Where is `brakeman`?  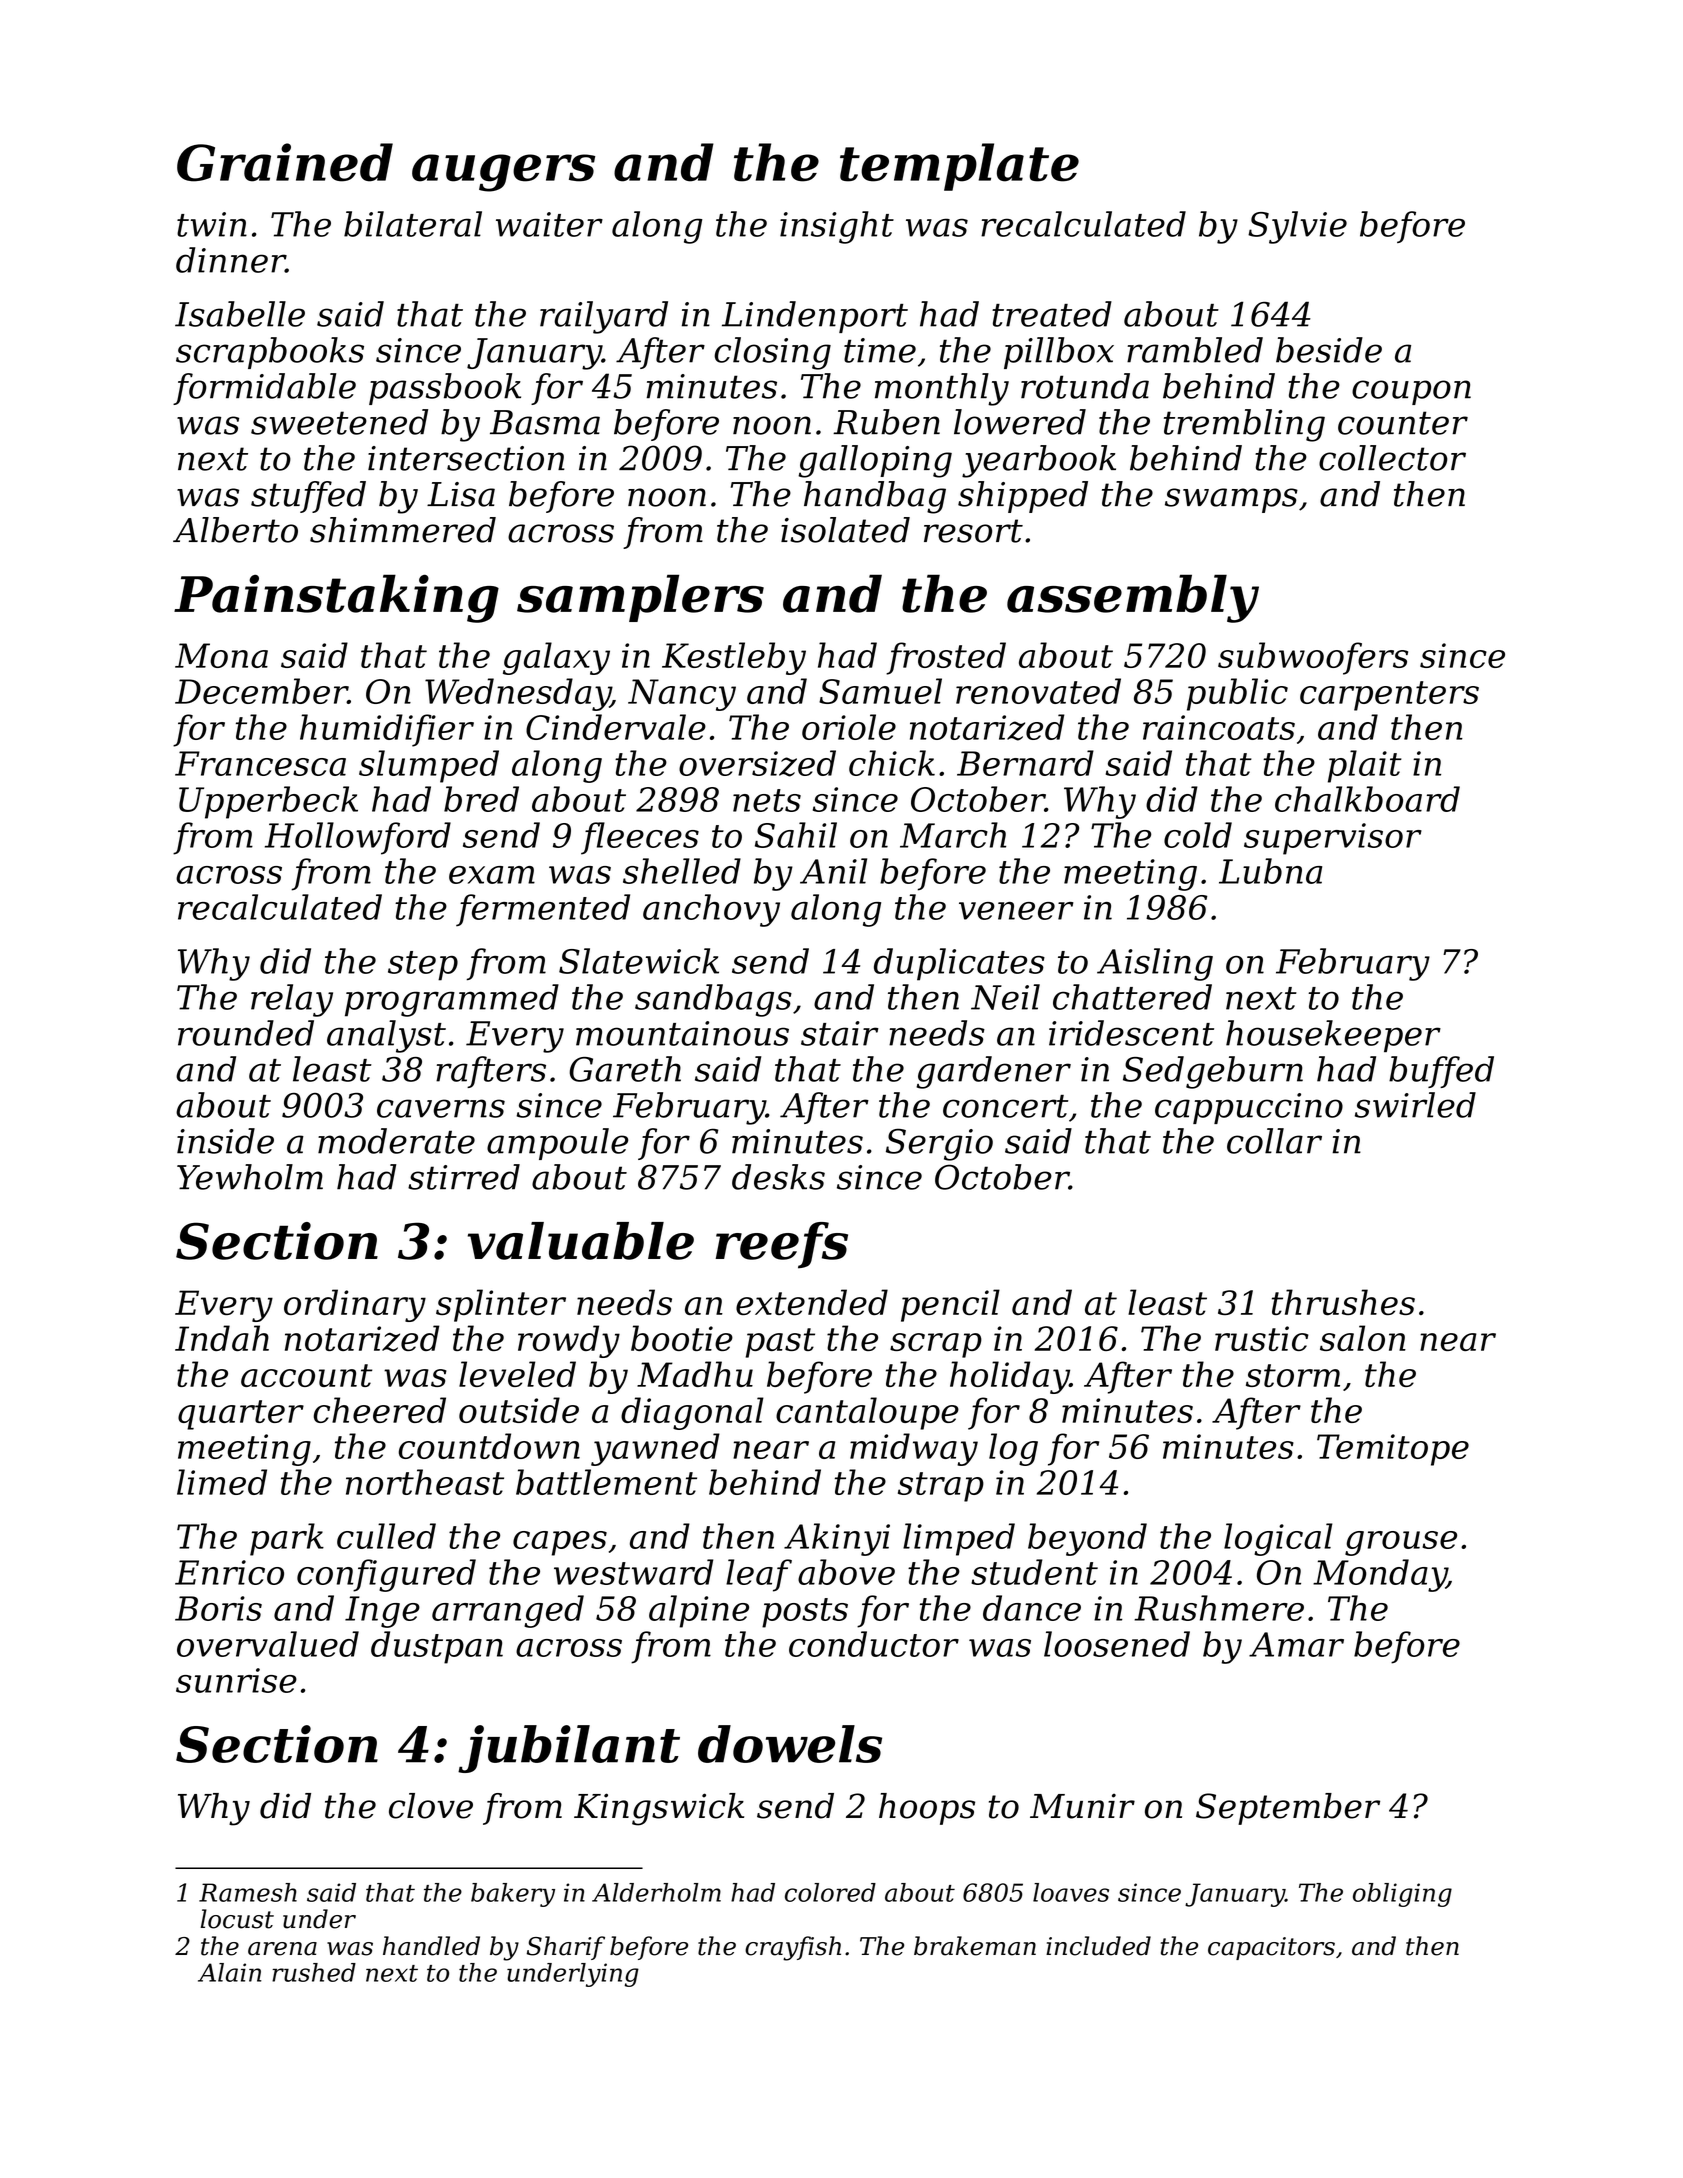 brakeman is located at coordinates (975, 1946).
